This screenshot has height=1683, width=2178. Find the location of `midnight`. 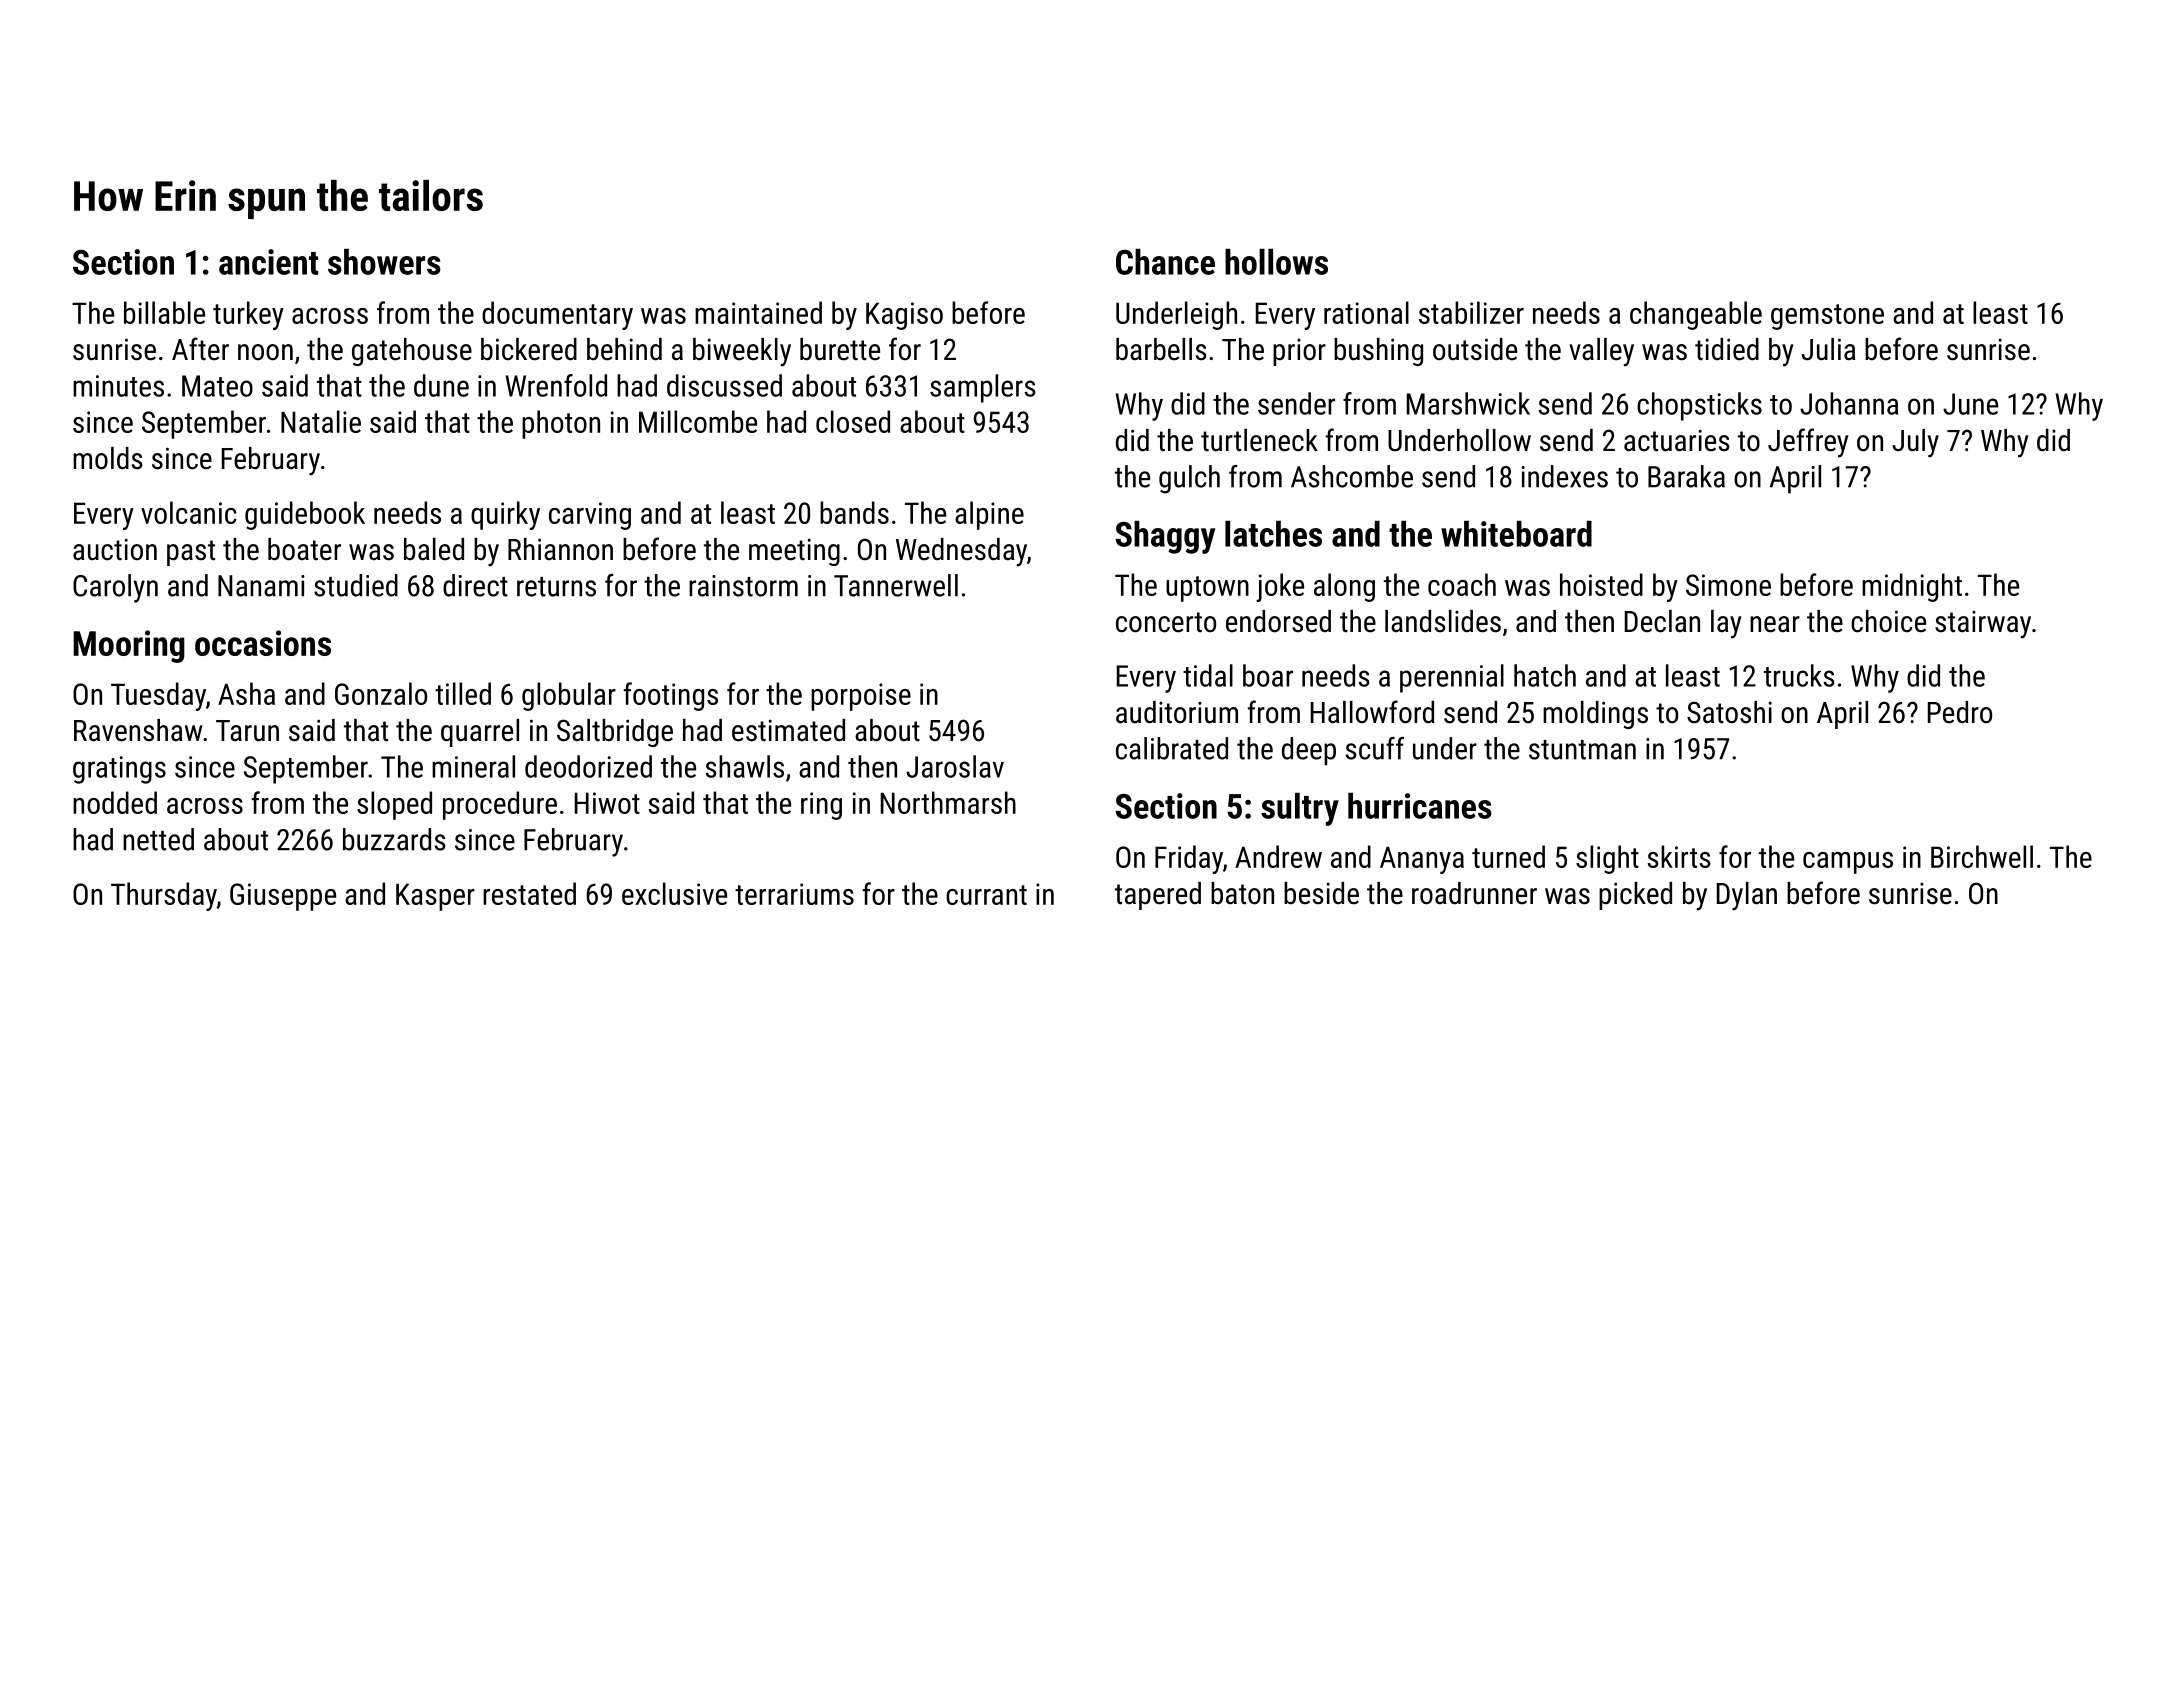

midnight is located at coordinates (1912, 587).
